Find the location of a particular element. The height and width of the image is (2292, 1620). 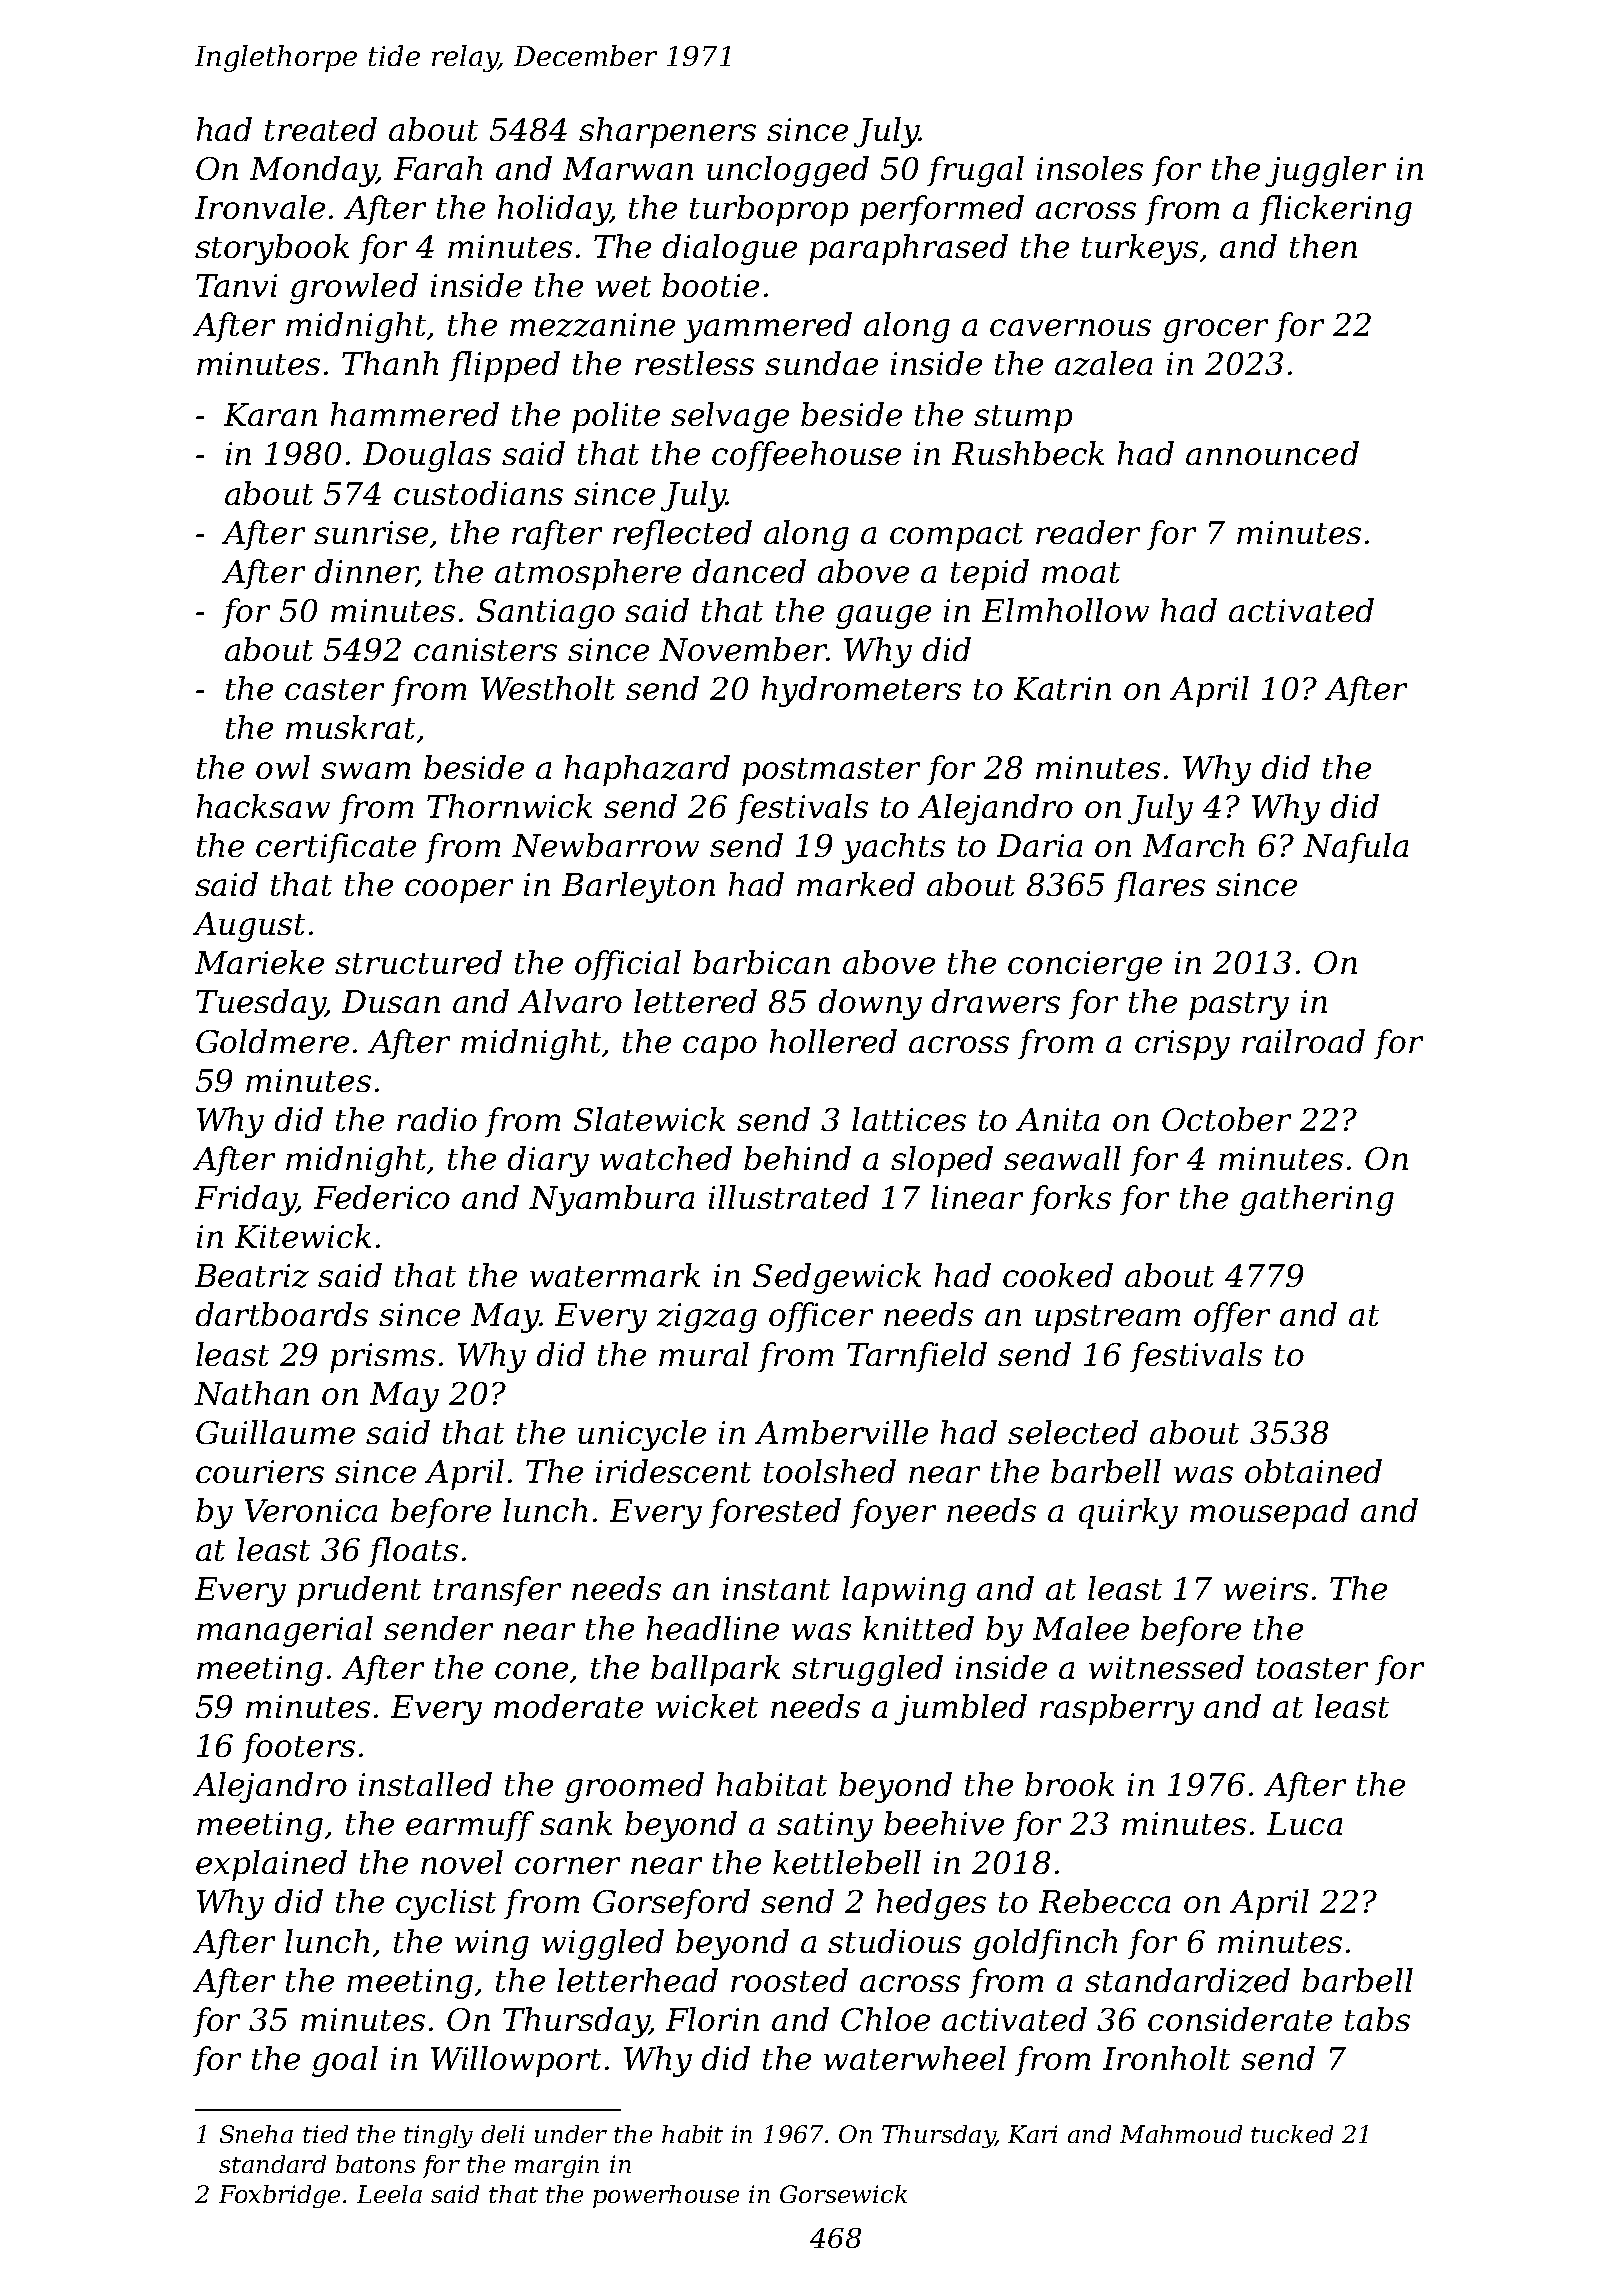

officer is located at coordinates (821, 1317).
